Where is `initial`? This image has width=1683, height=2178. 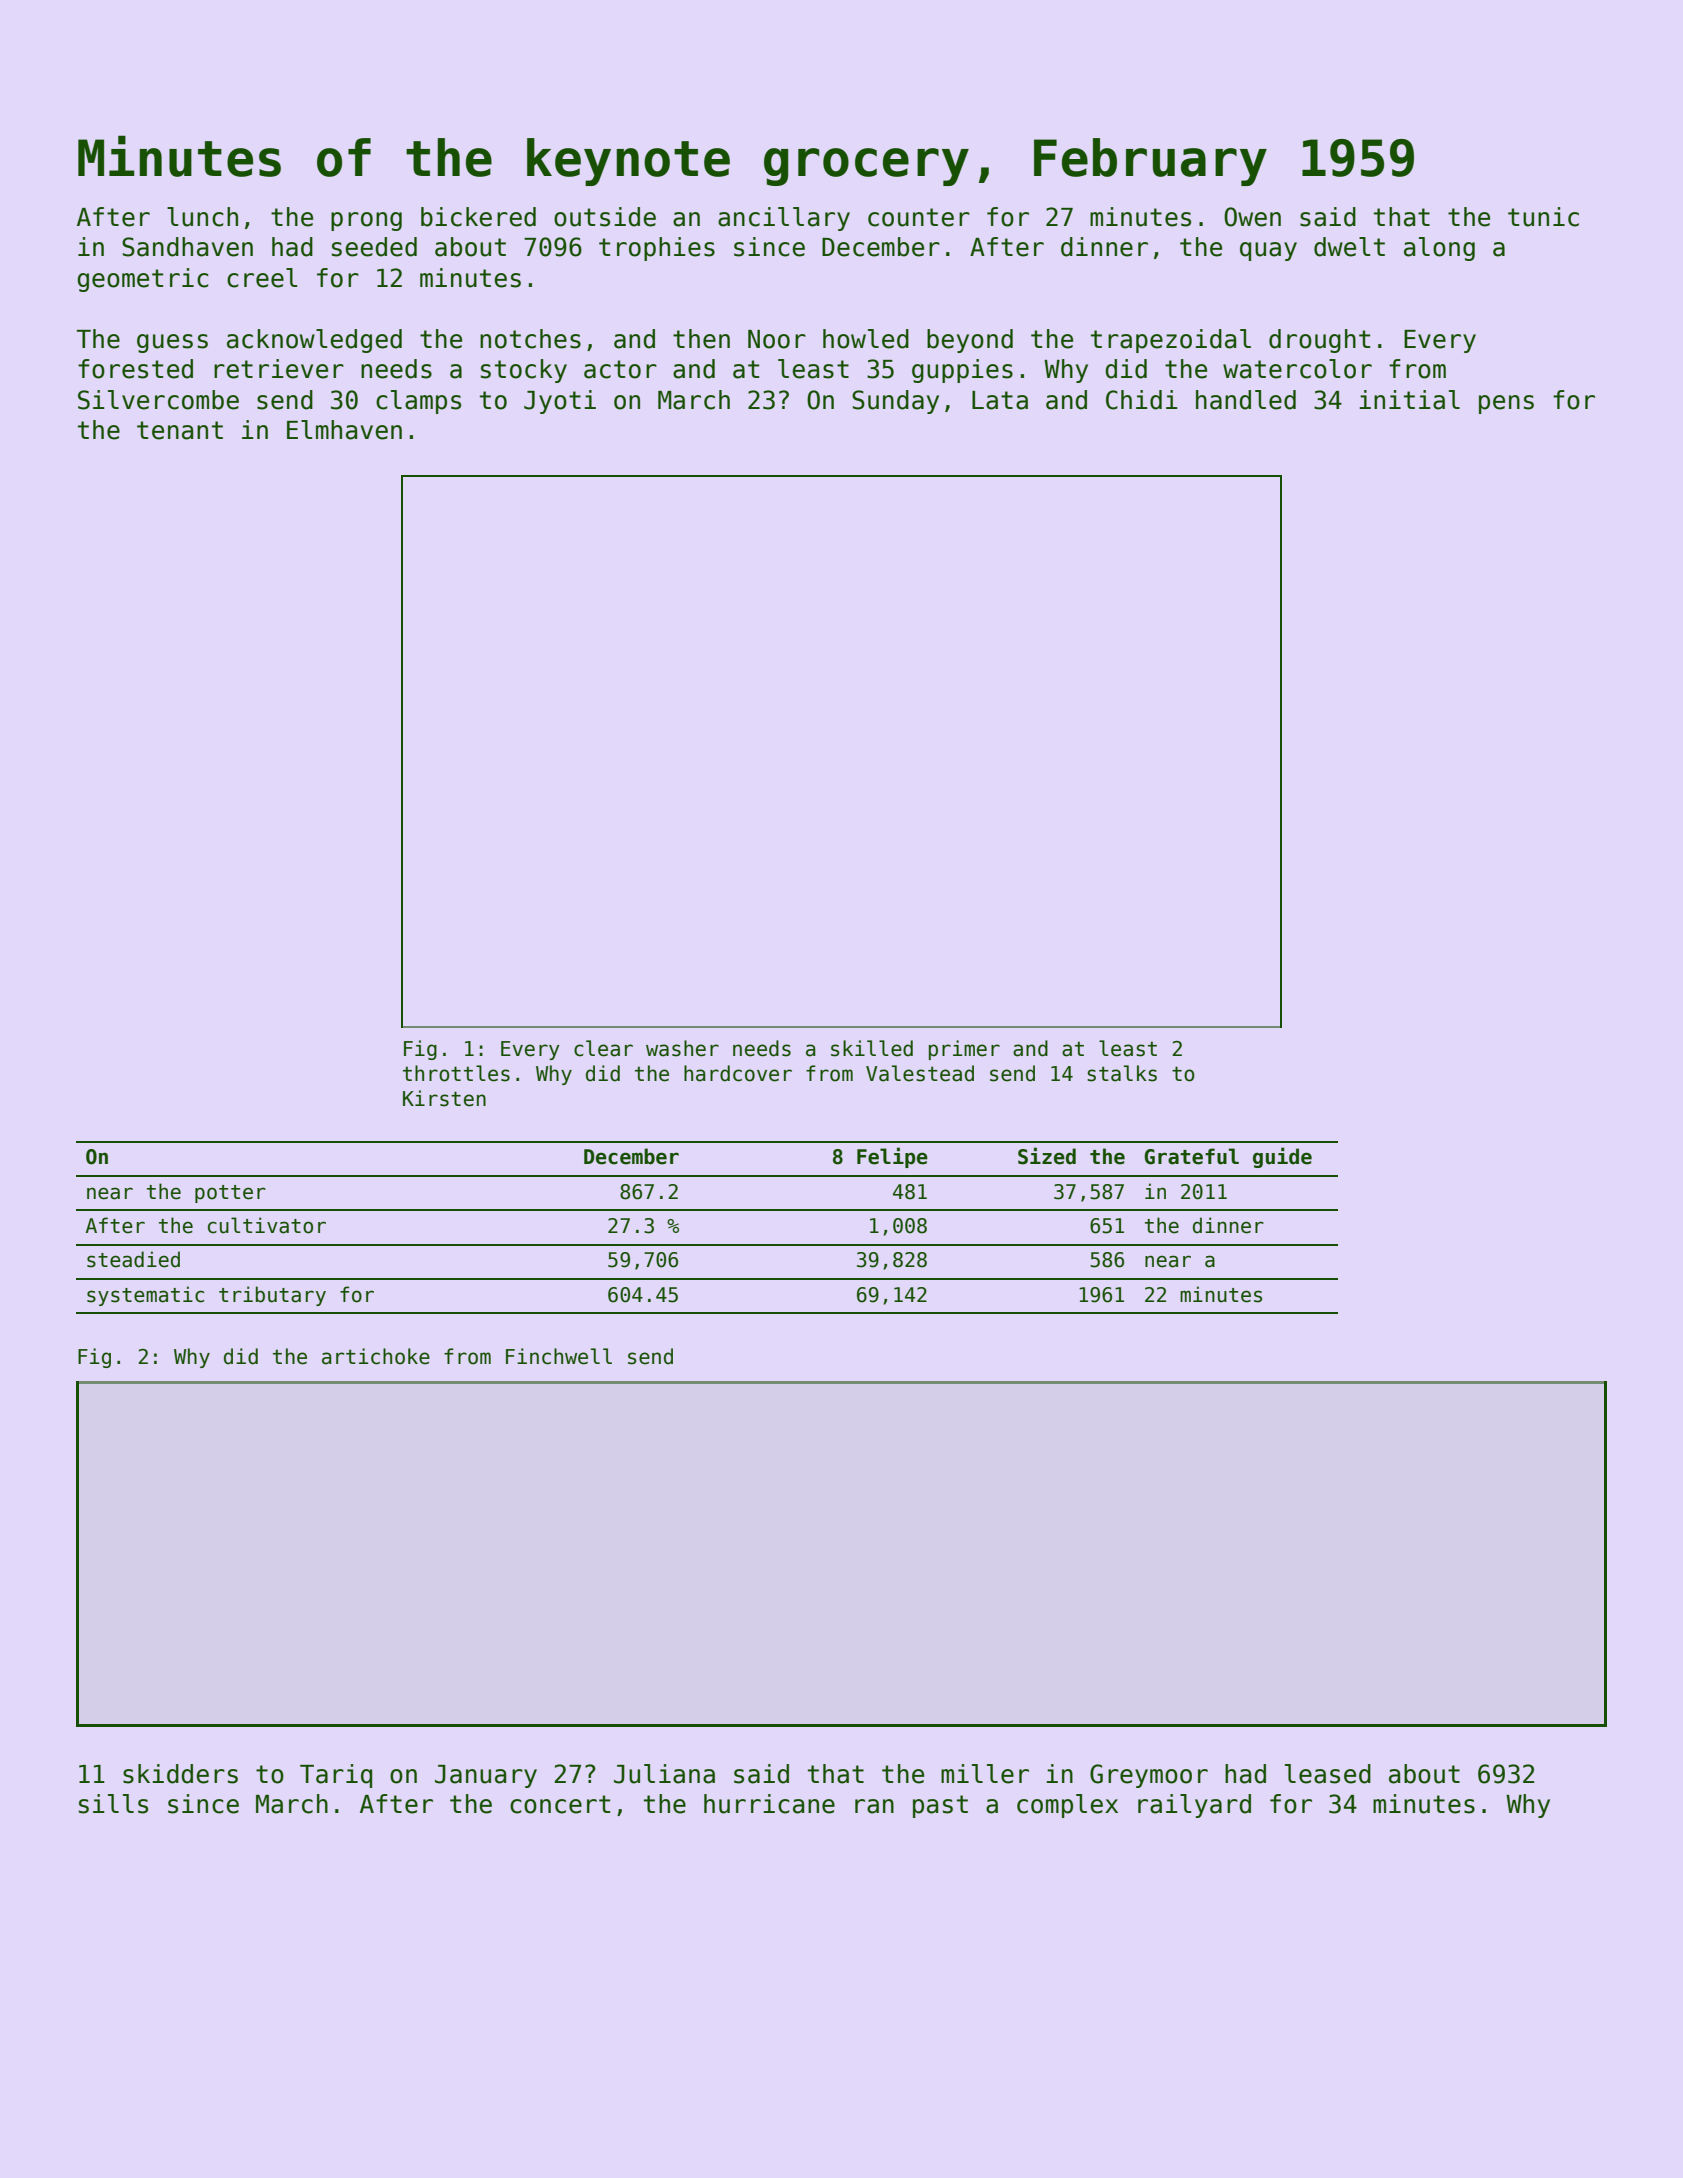
initial is located at coordinates (1409, 400).
